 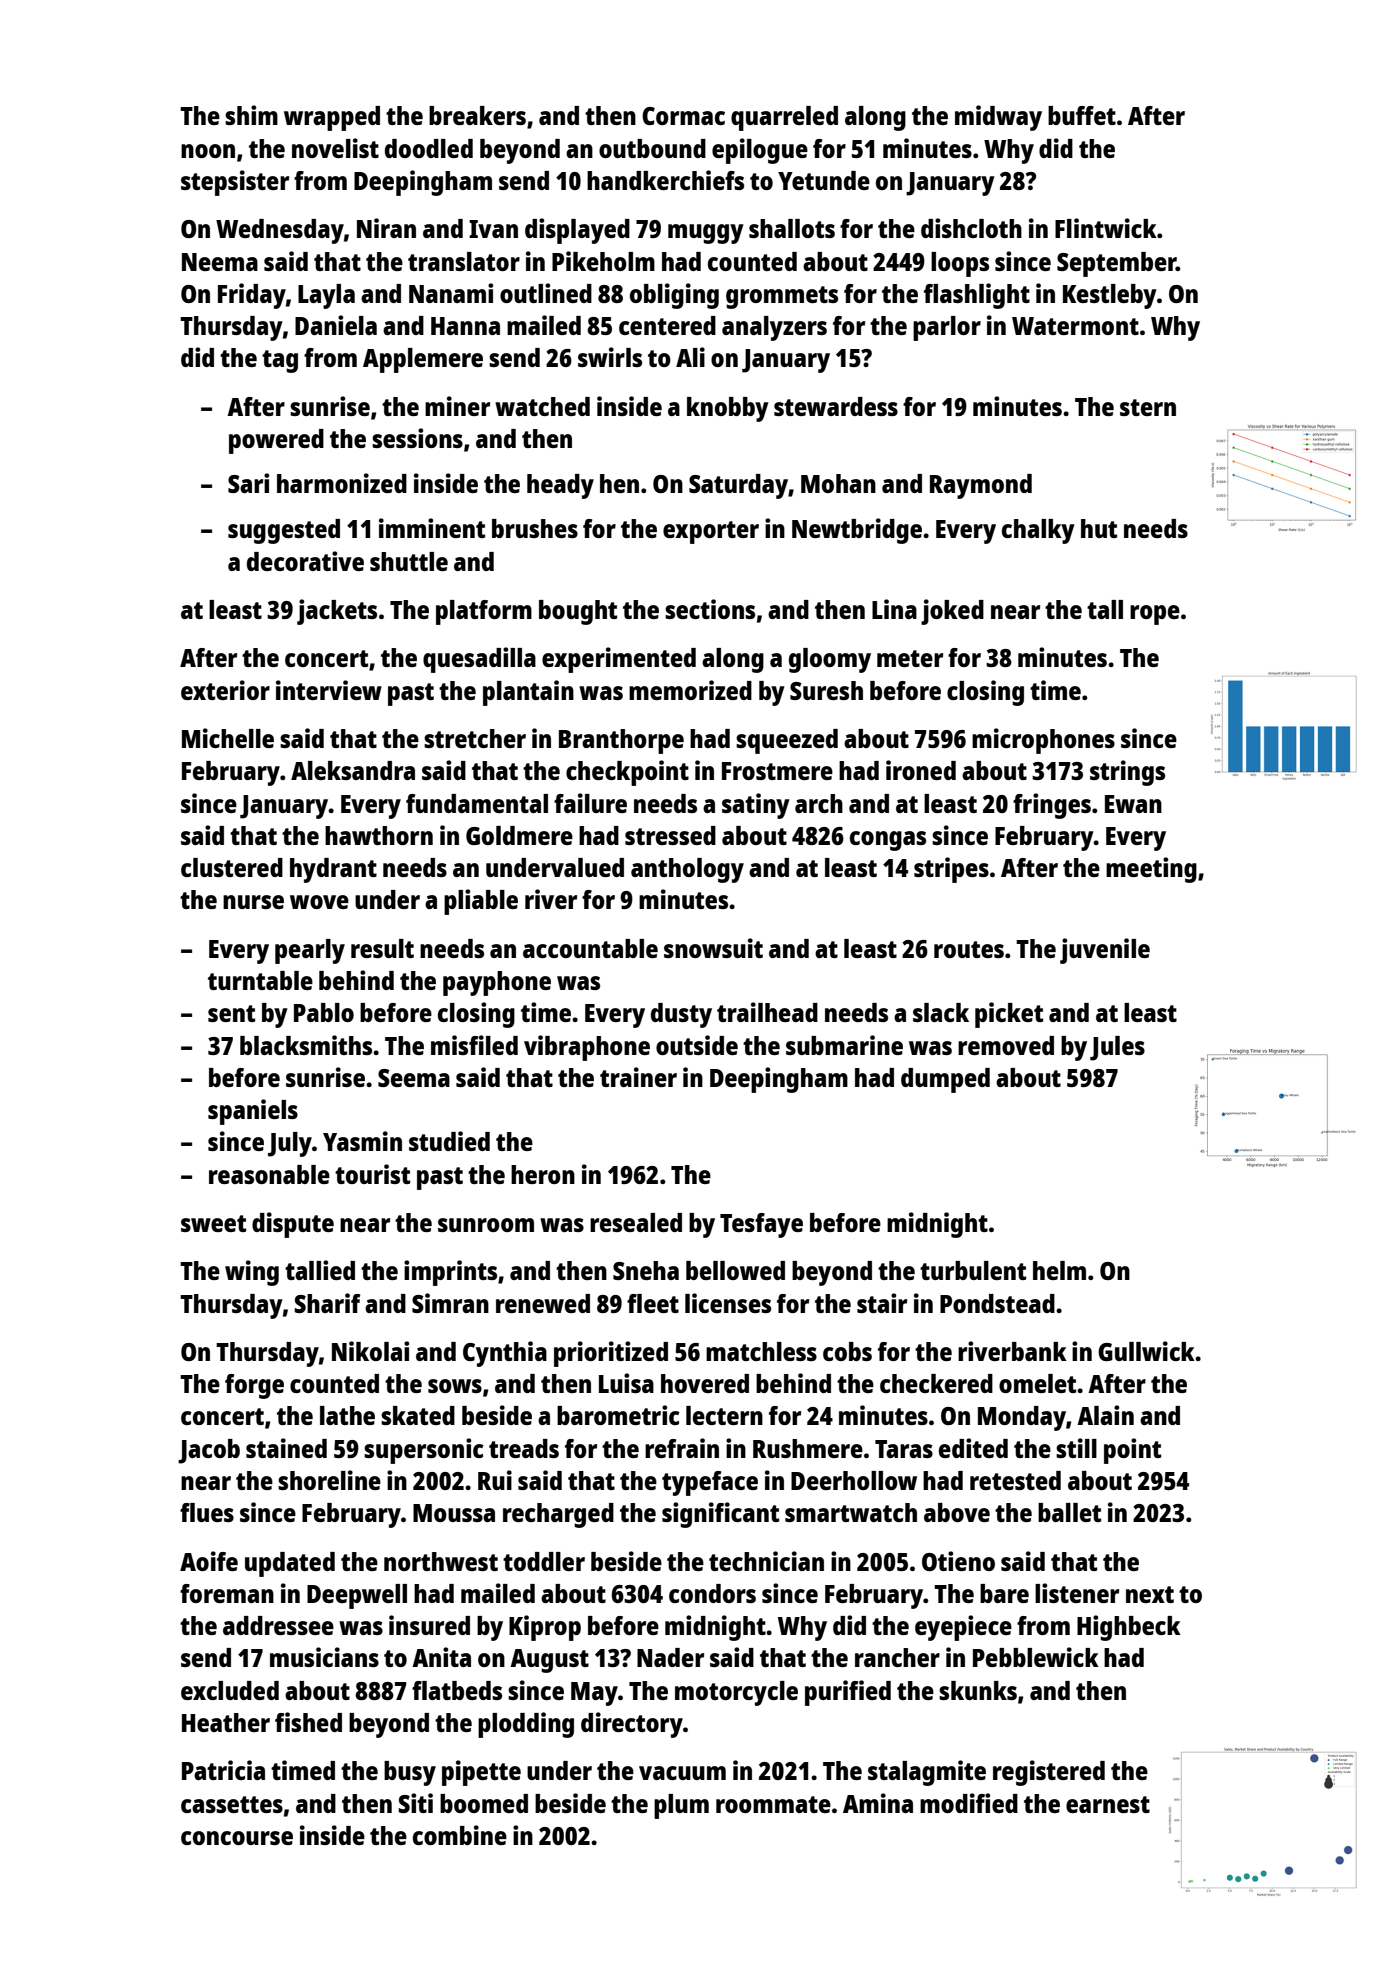 I want to click on Jules, so click(x=1117, y=1048).
